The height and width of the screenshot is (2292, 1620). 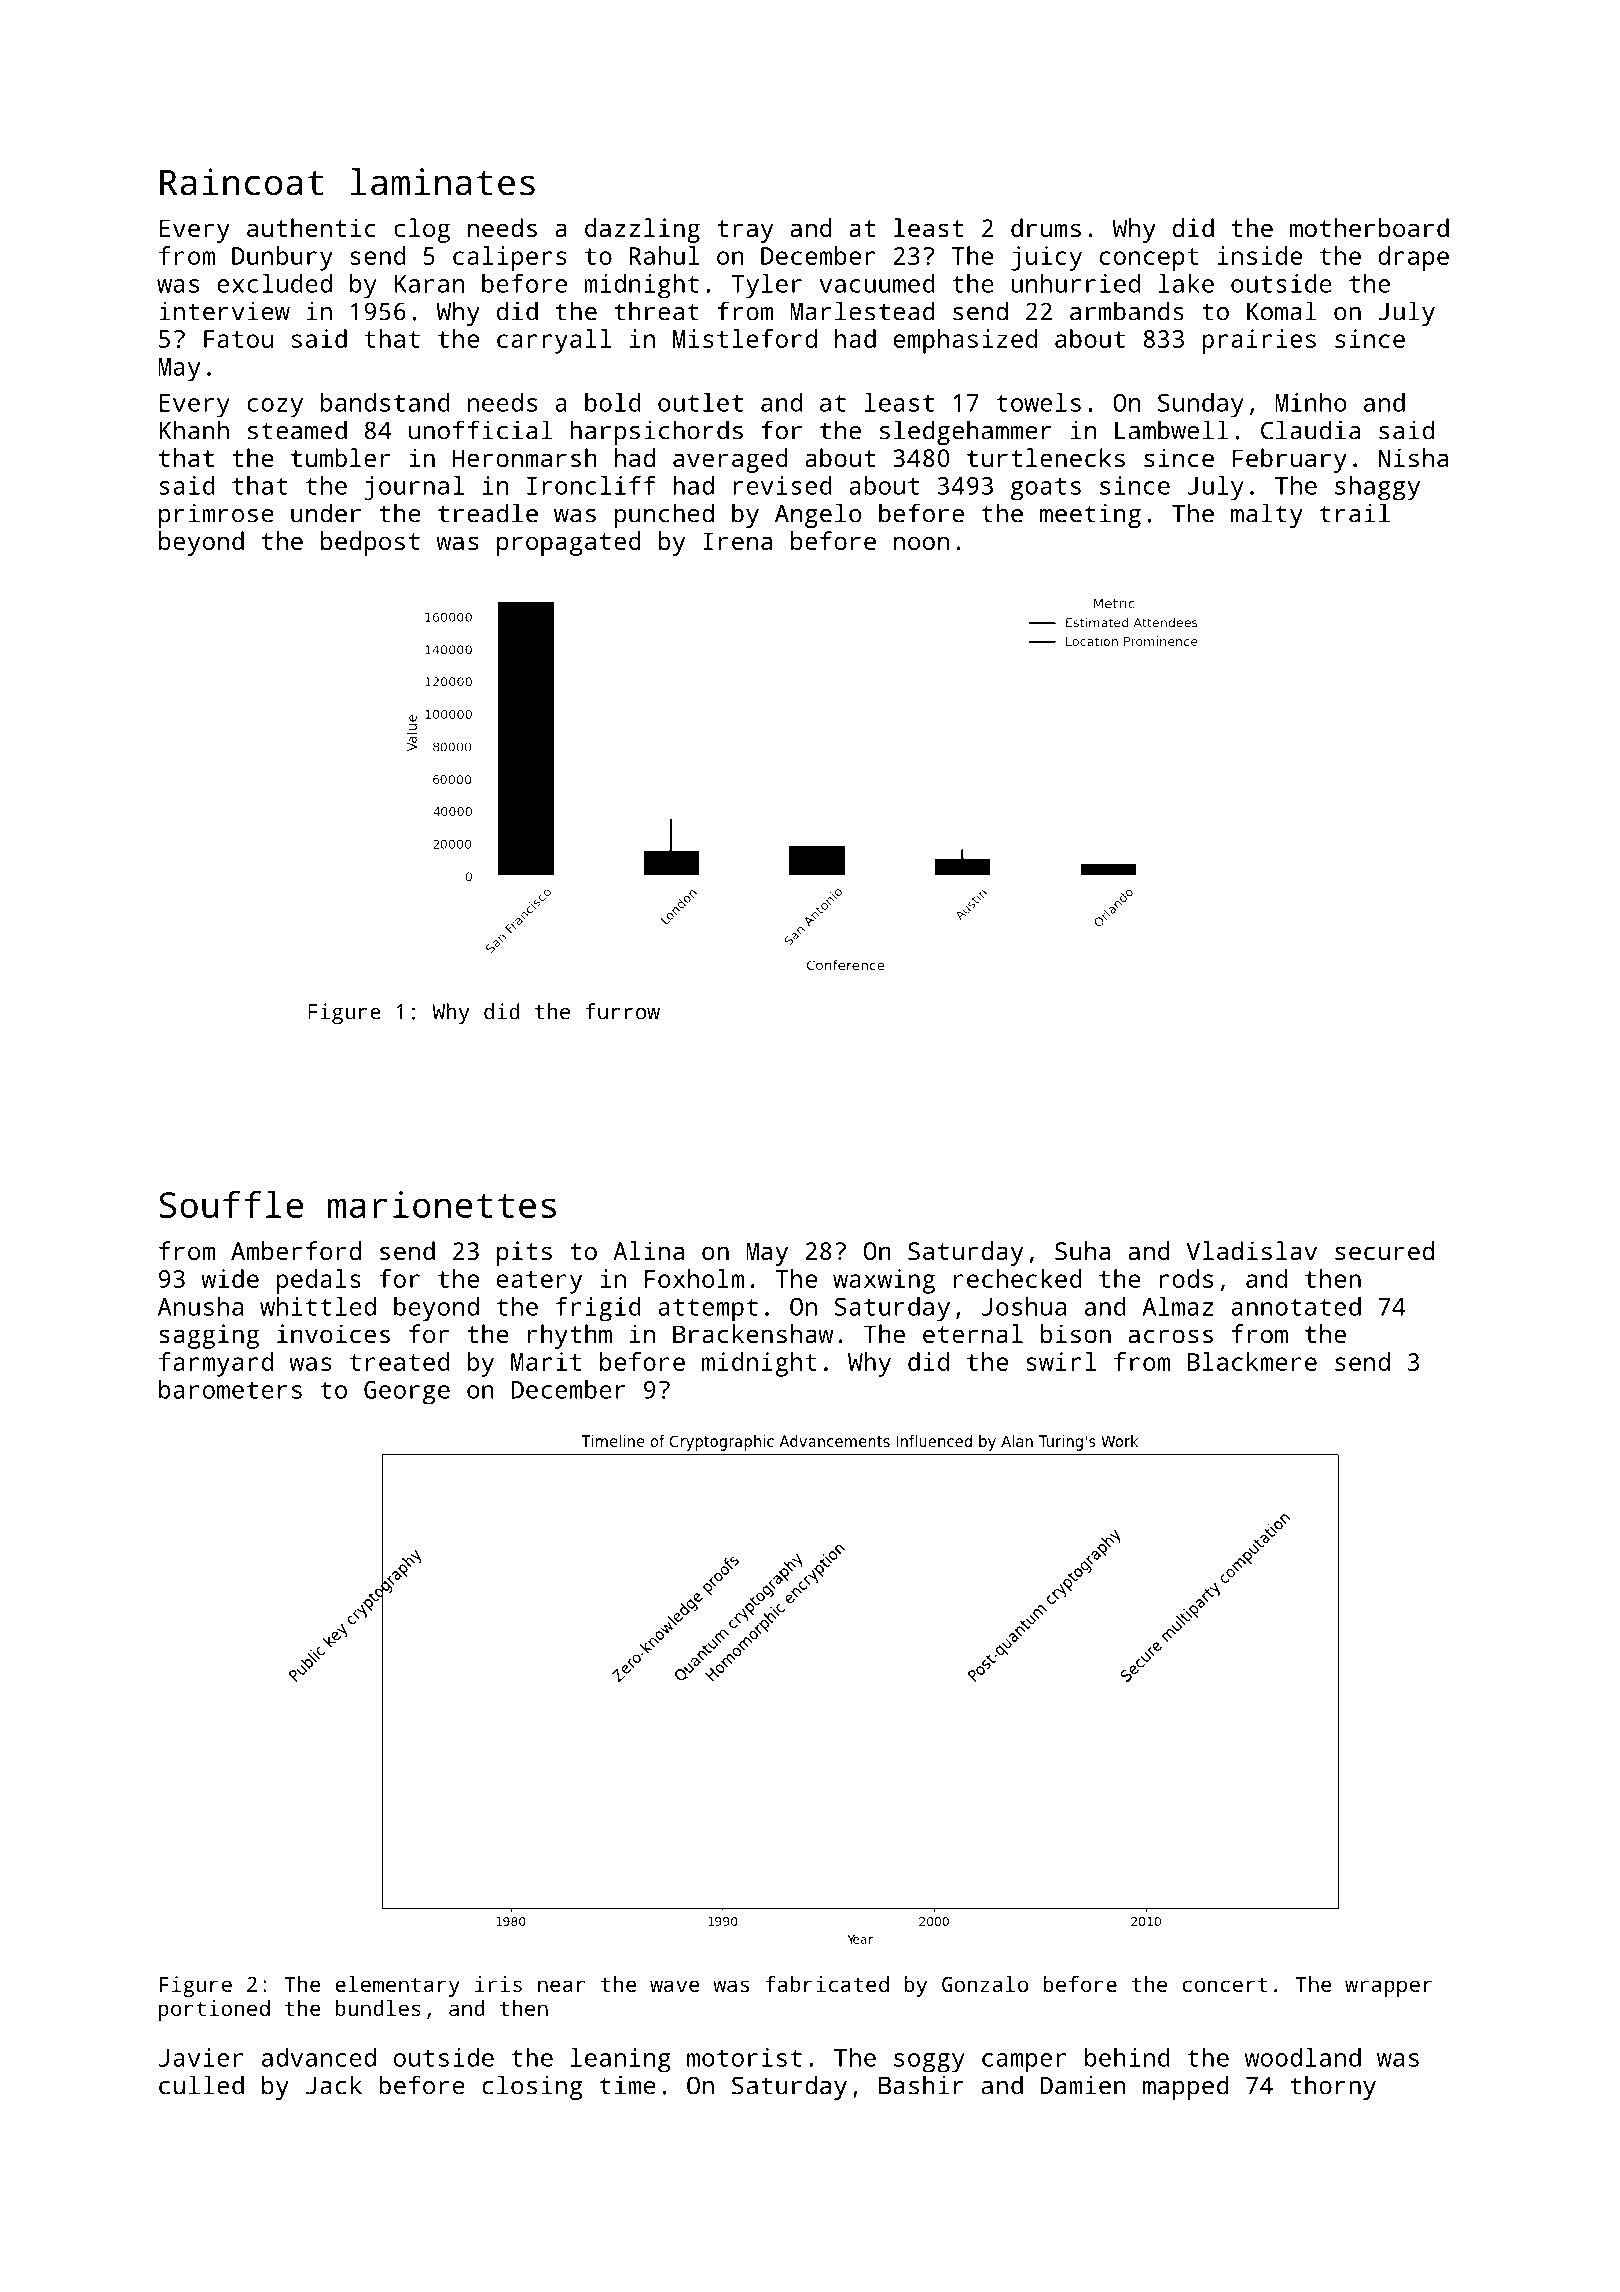 I want to click on portioned, so click(x=214, y=2010).
